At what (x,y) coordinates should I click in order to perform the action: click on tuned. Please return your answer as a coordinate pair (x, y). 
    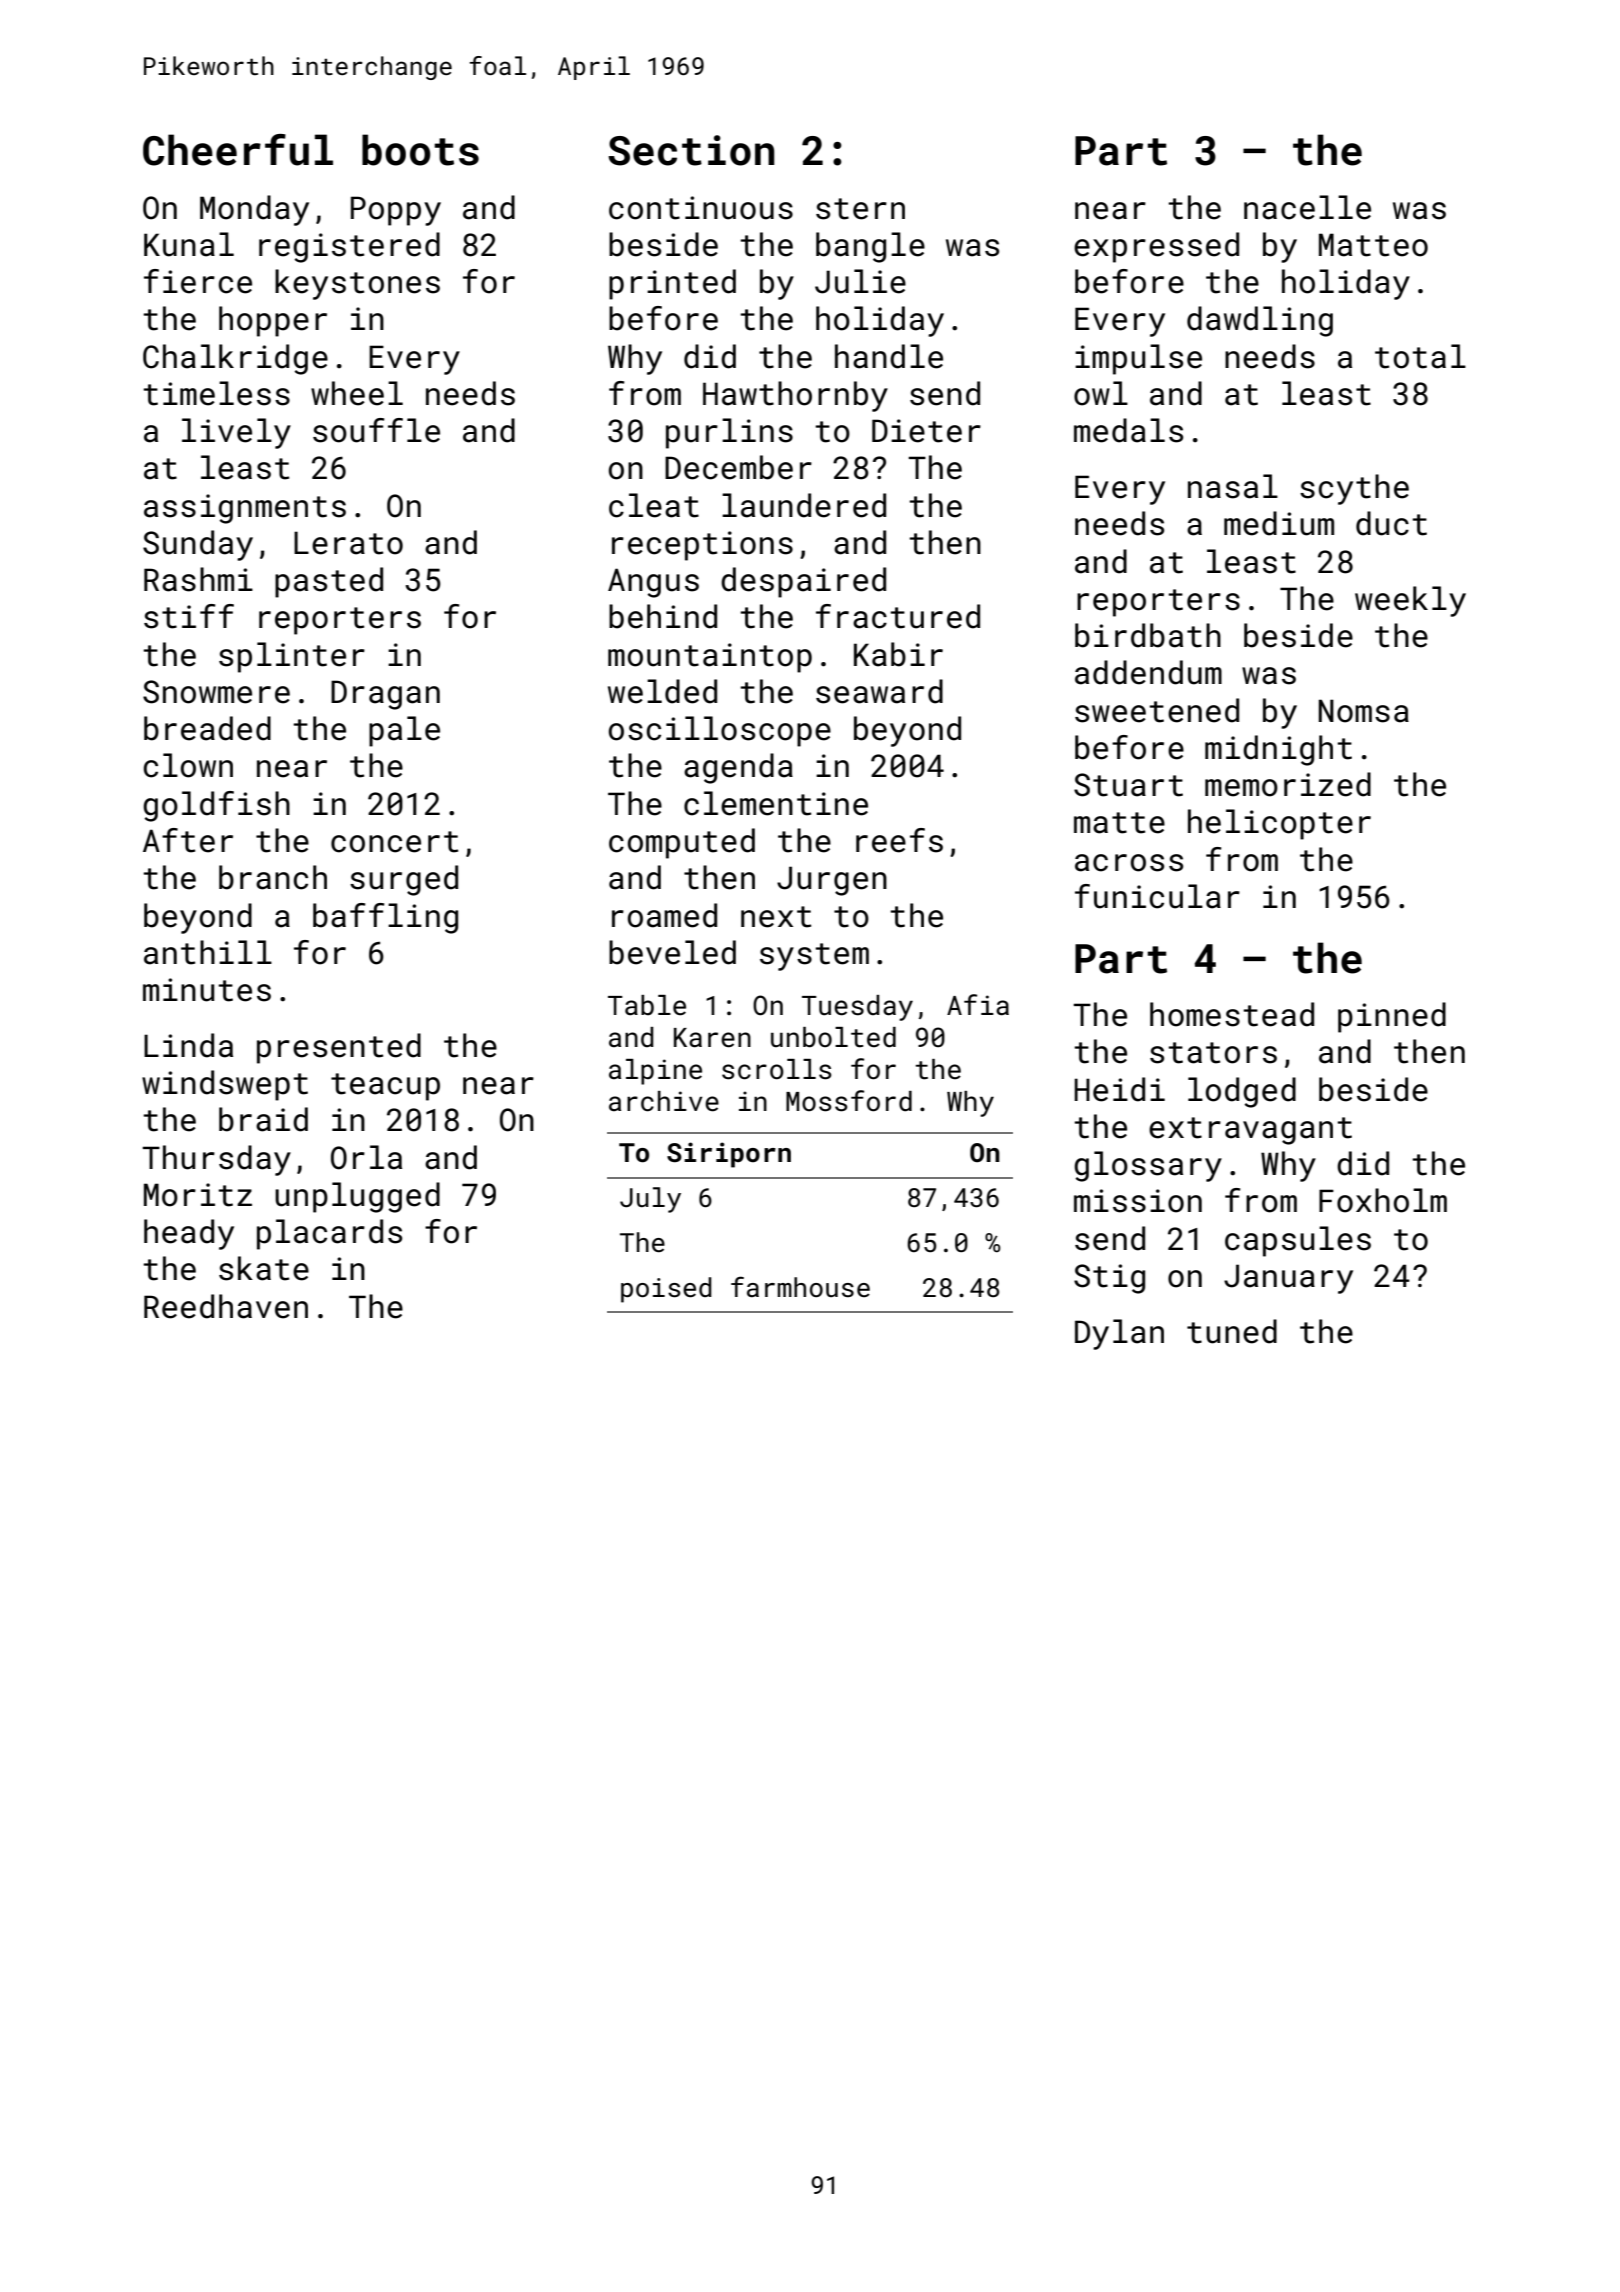
    Looking at the image, I should click on (1232, 1331).
